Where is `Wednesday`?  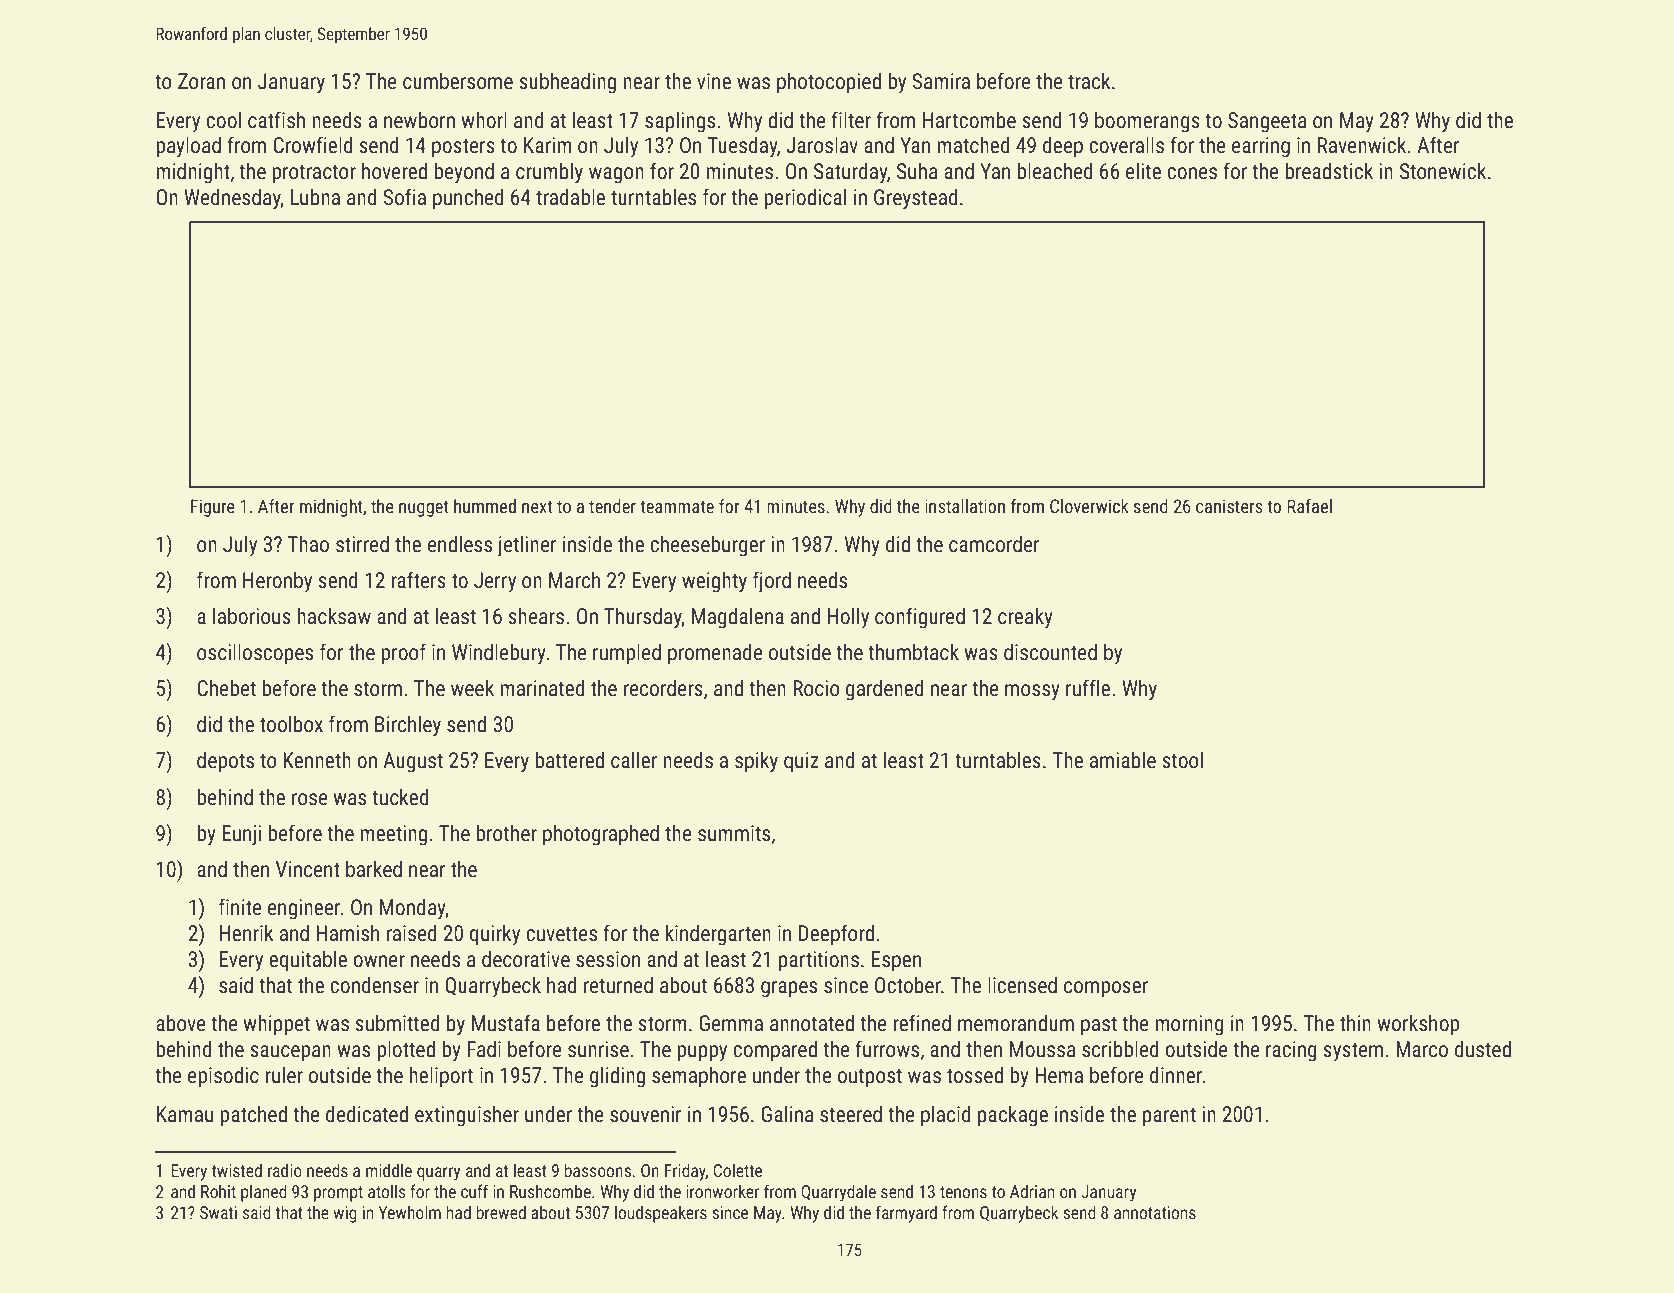
Wednesday is located at coordinates (232, 199).
